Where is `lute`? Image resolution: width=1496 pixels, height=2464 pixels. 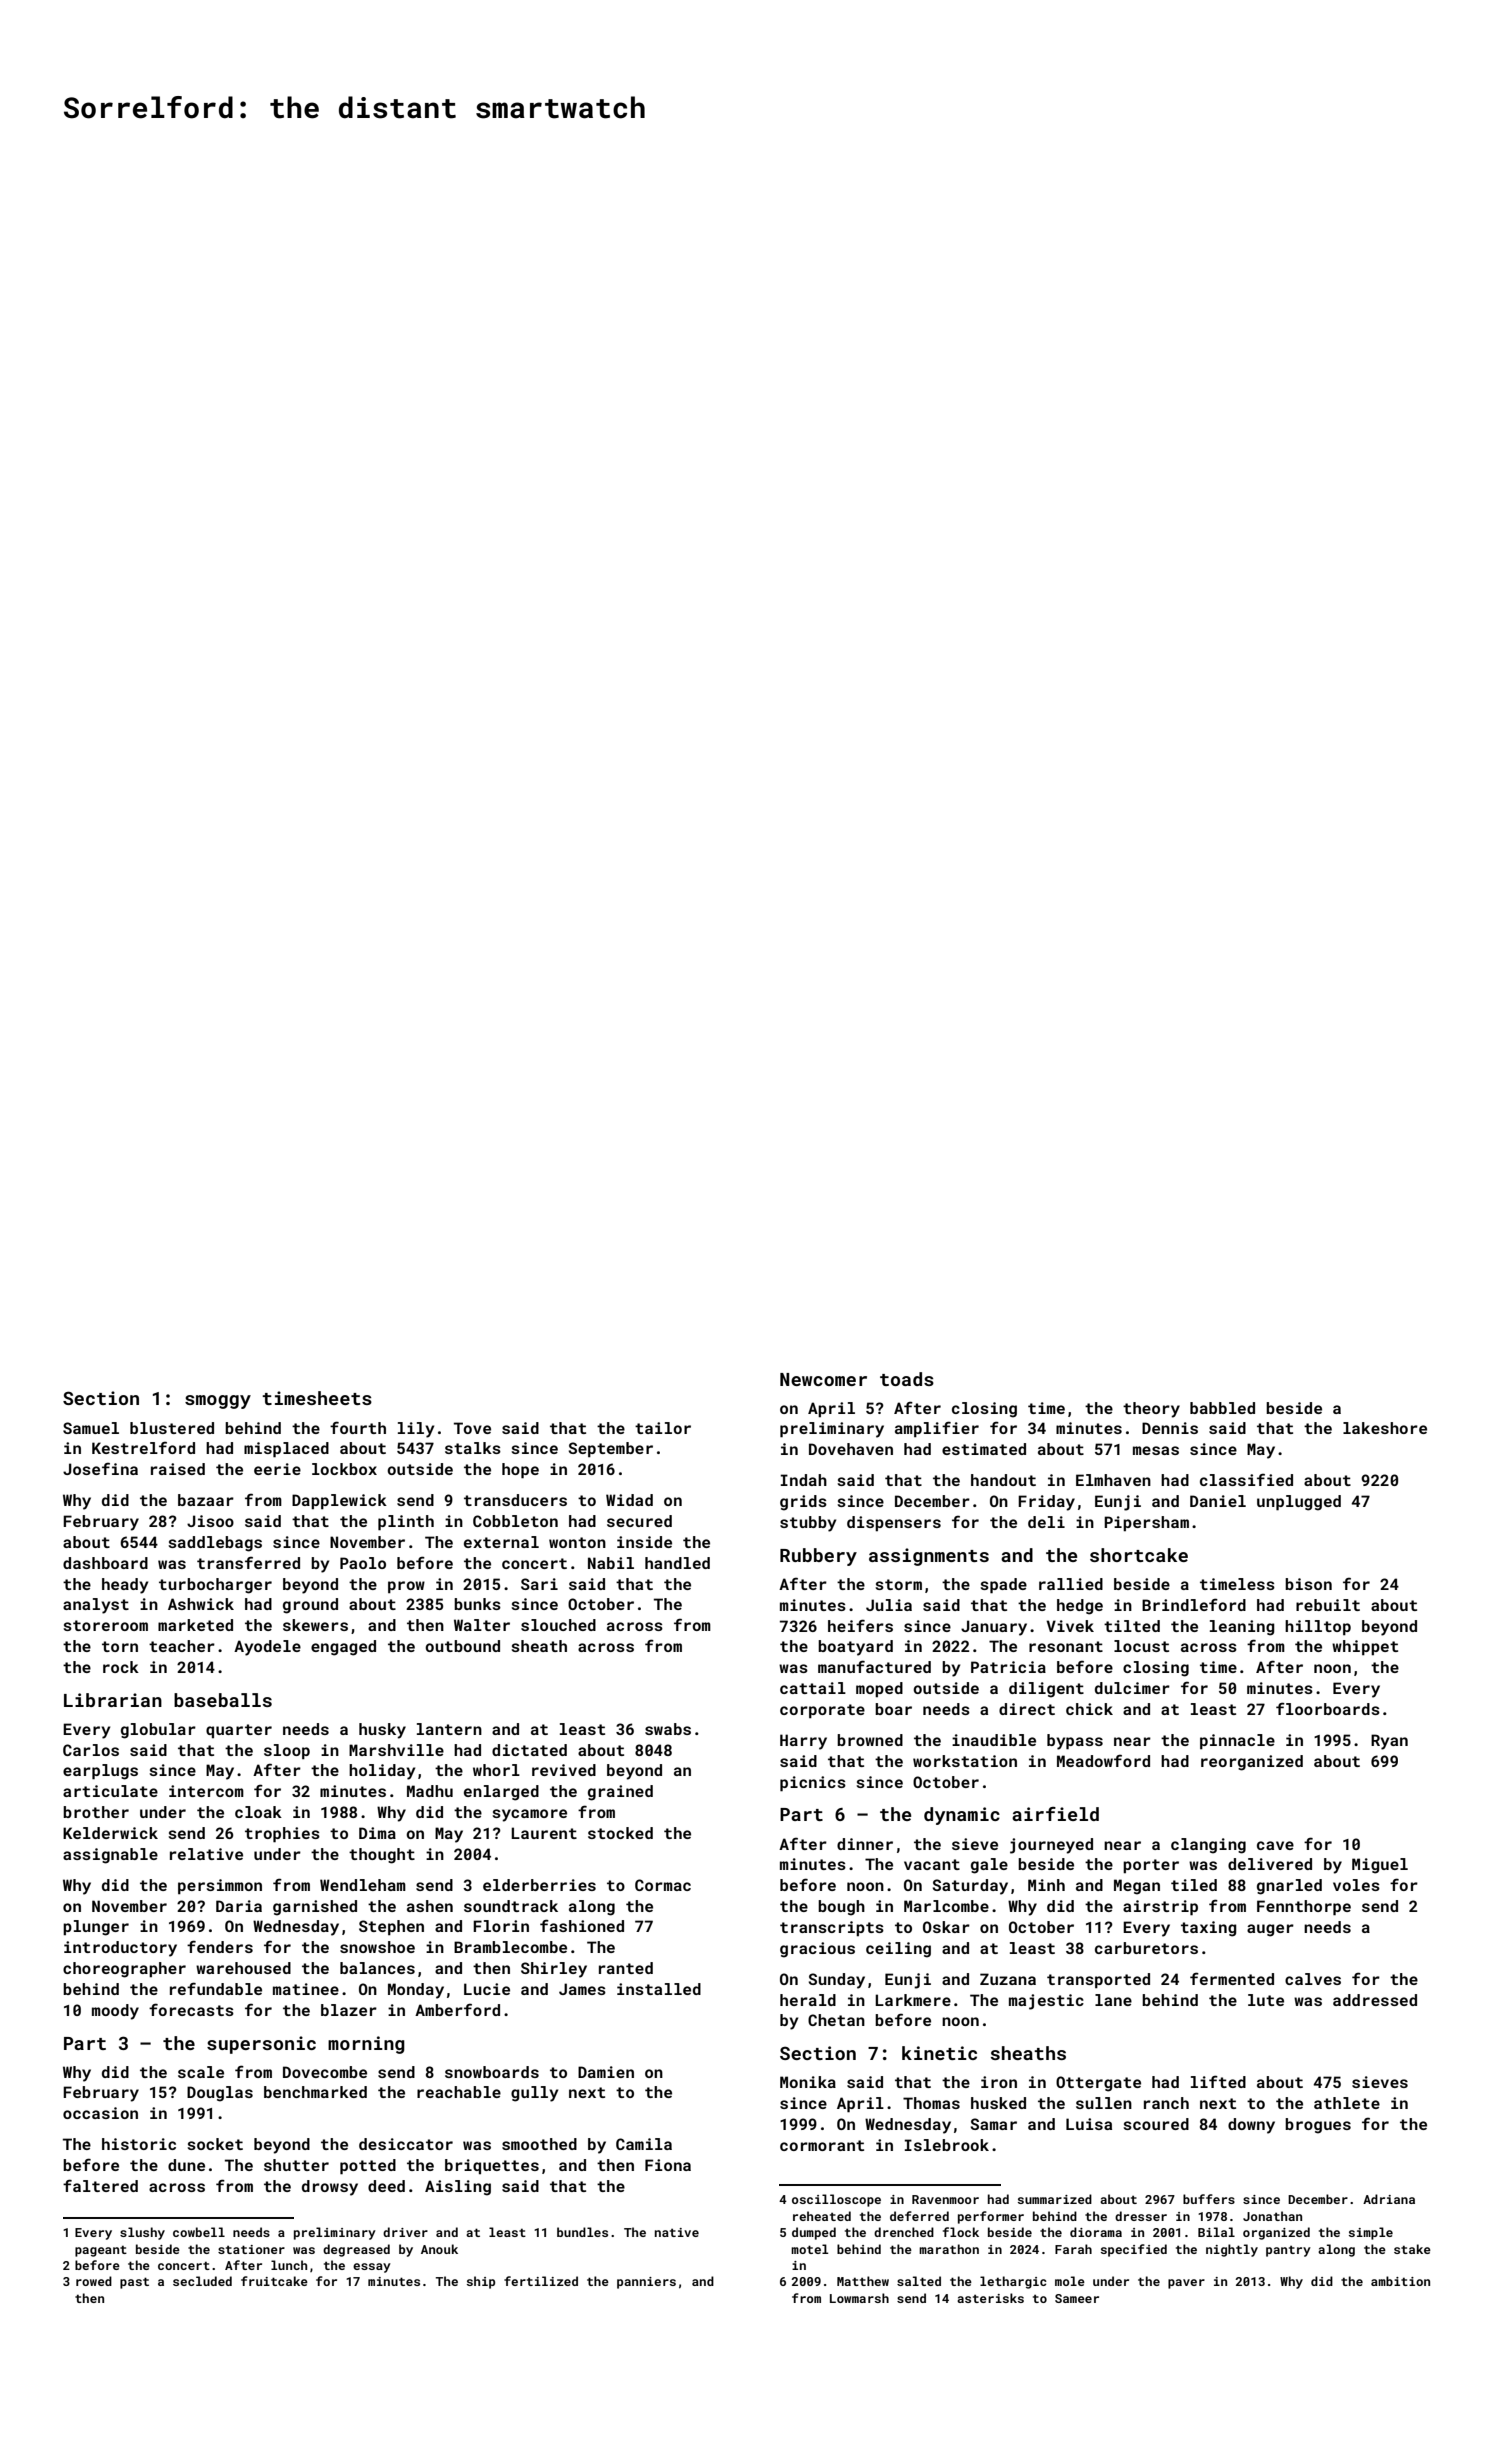
lute is located at coordinates (1266, 2000).
